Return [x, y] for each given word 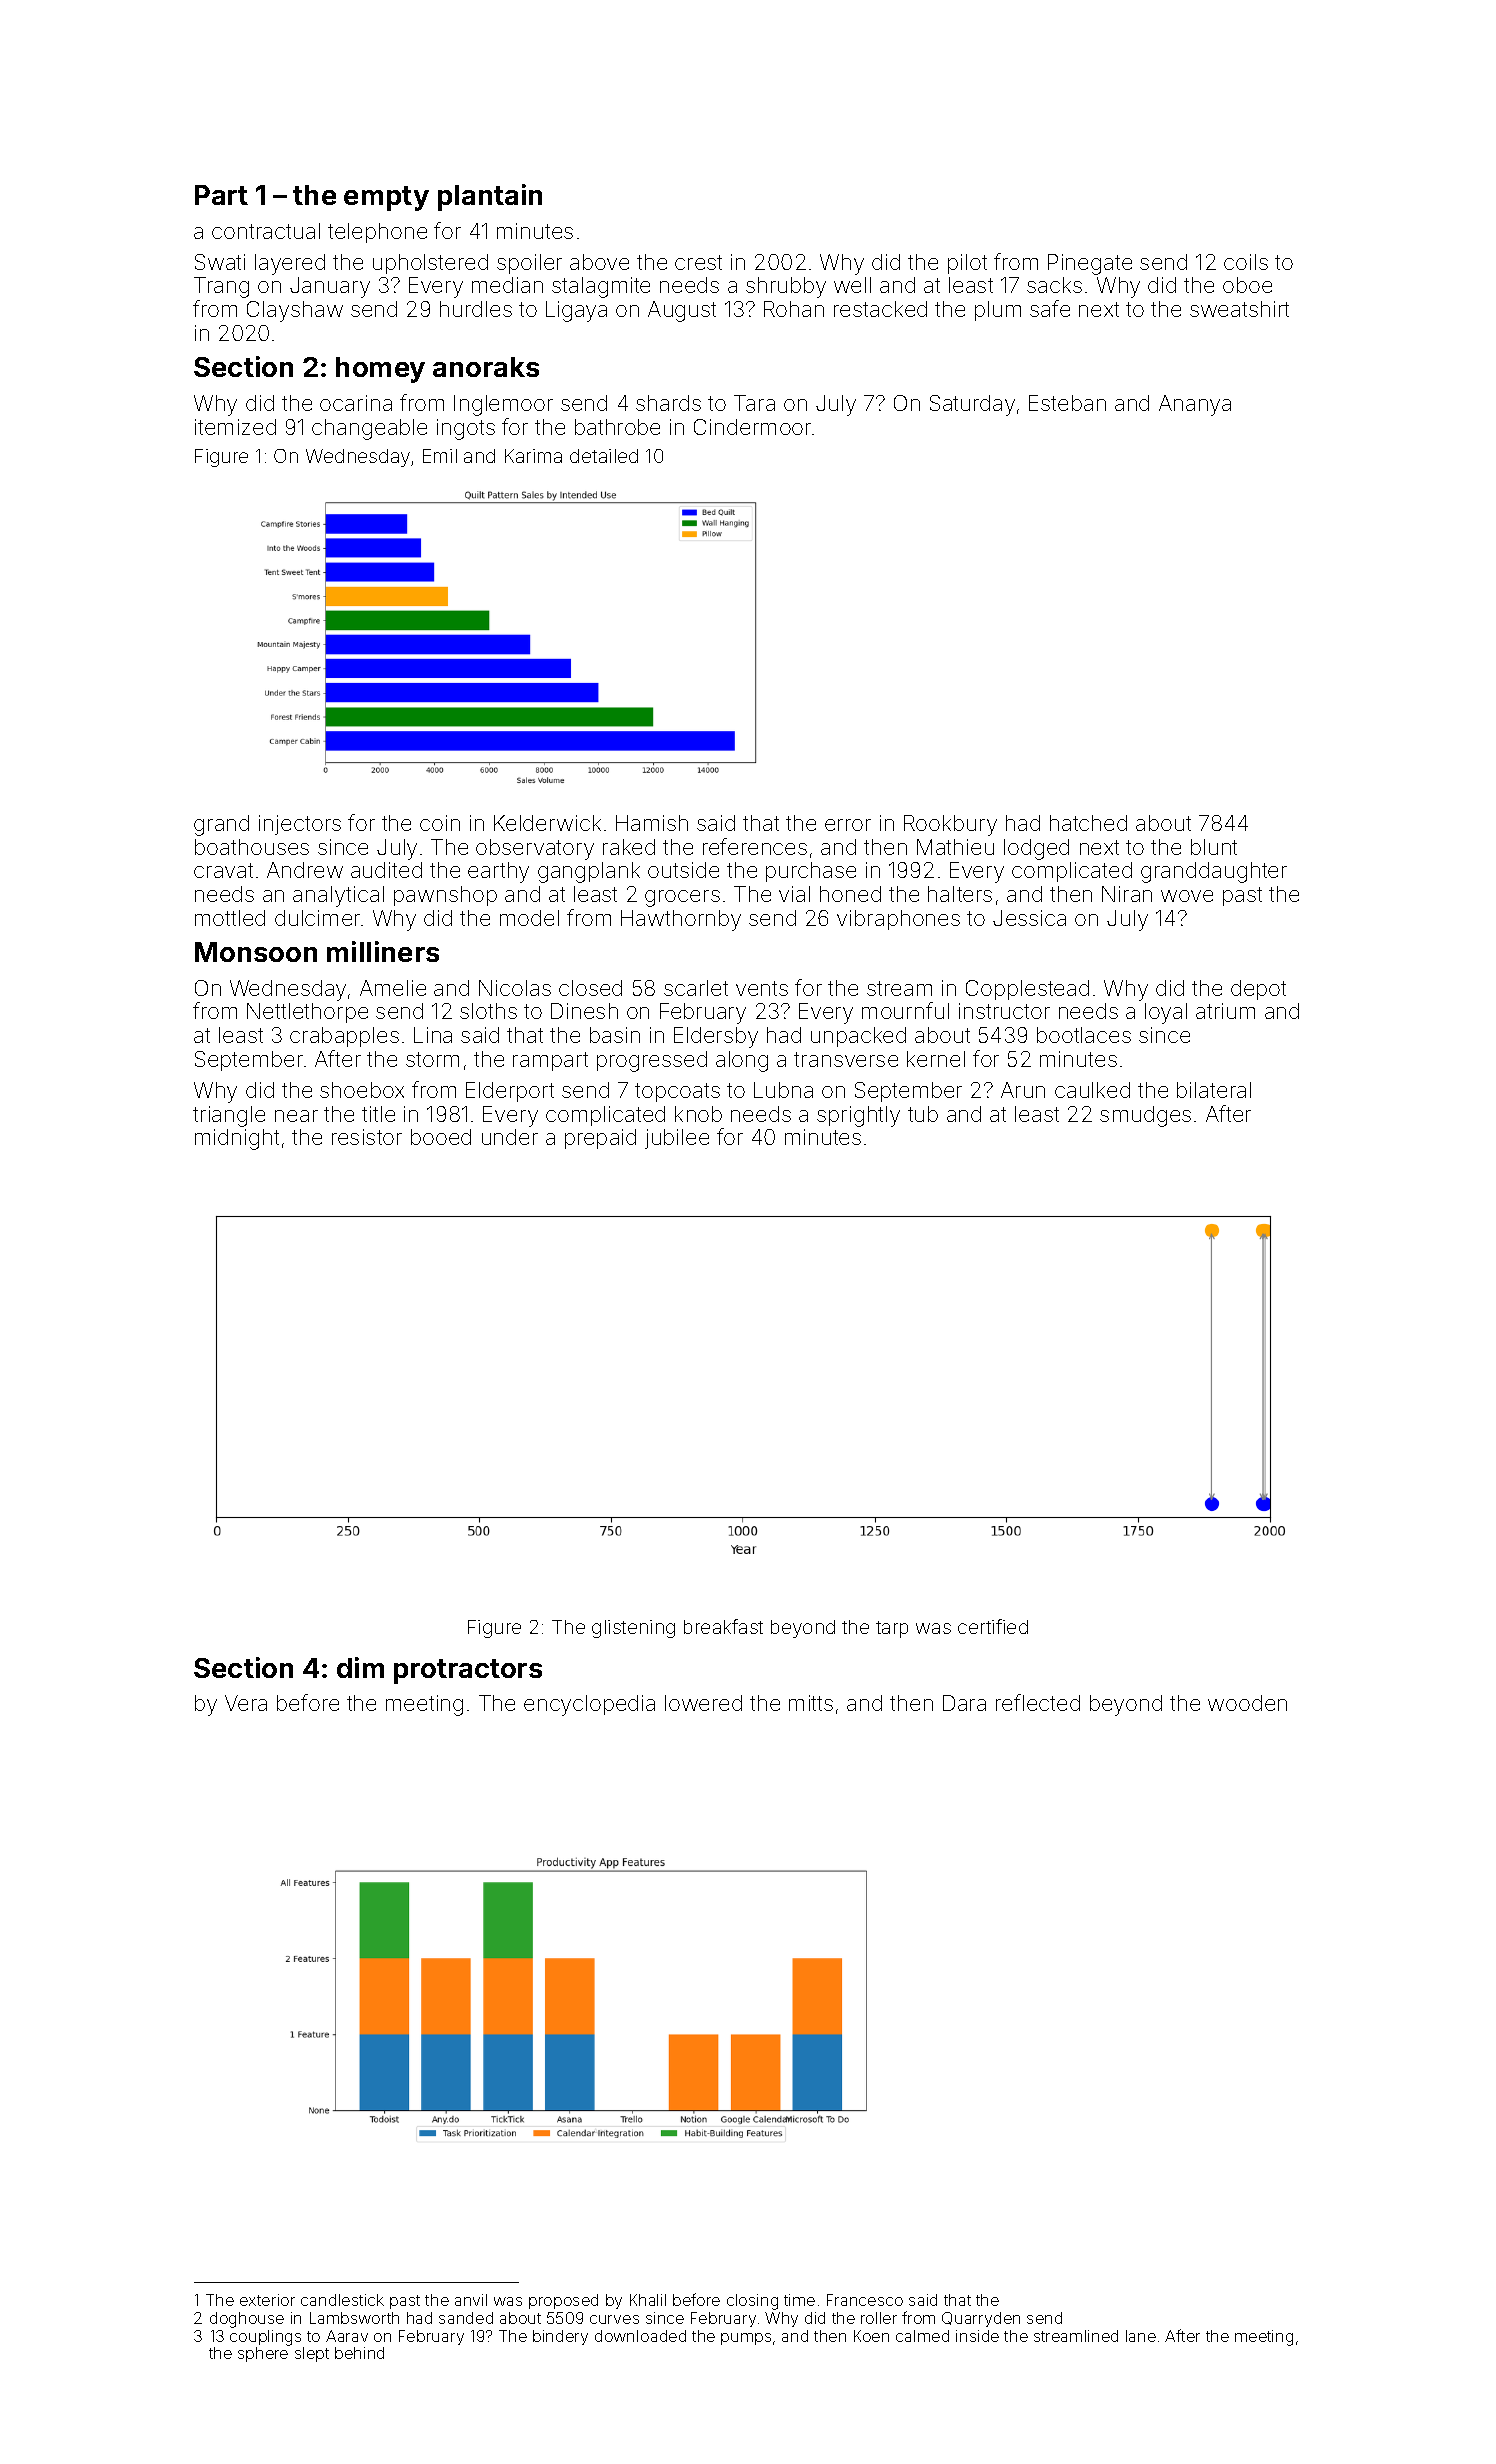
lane [1141, 2336]
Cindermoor [752, 427]
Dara [964, 1703]
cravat [223, 870]
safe [1050, 308]
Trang [221, 287]
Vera [246, 1703]
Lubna [783, 1090]
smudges [1145, 1116]
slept [312, 2354]
